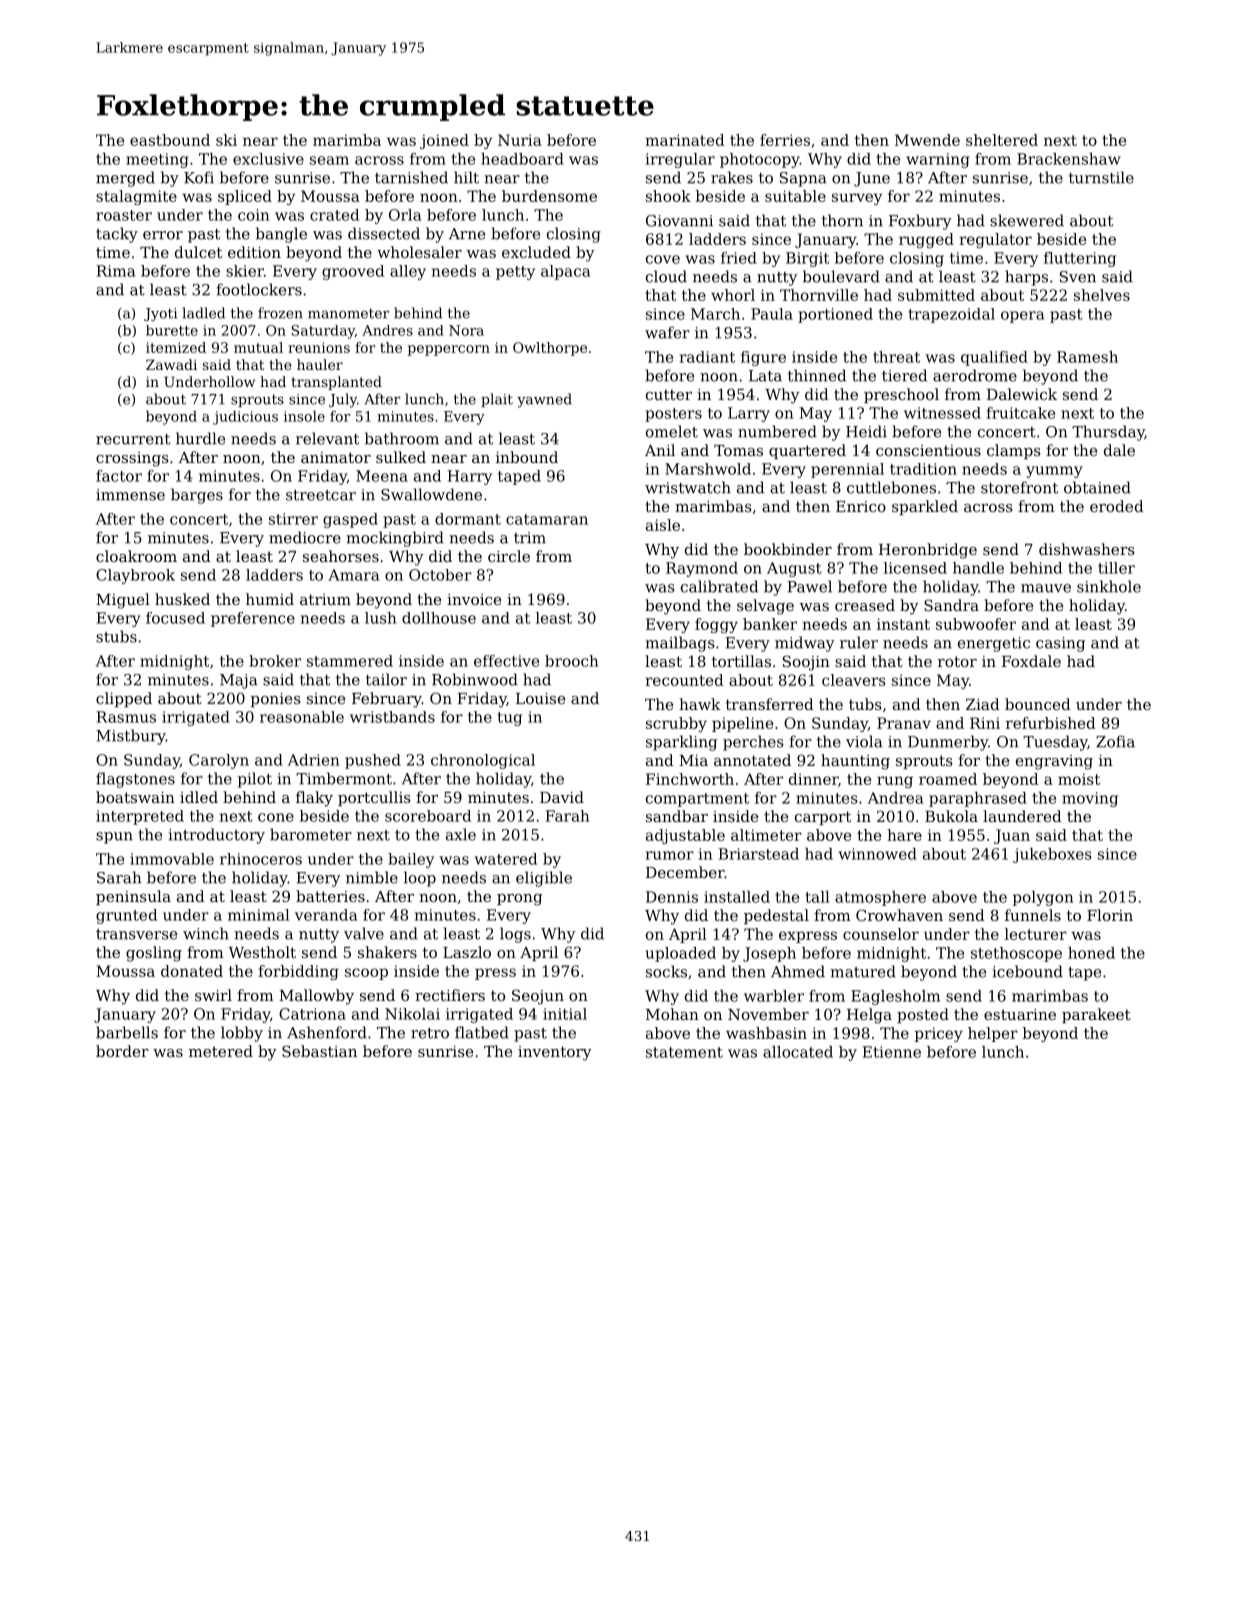 The image size is (1250, 1617). Describe the element at coordinates (719, 586) in the image. I see `calibrated` at that location.
